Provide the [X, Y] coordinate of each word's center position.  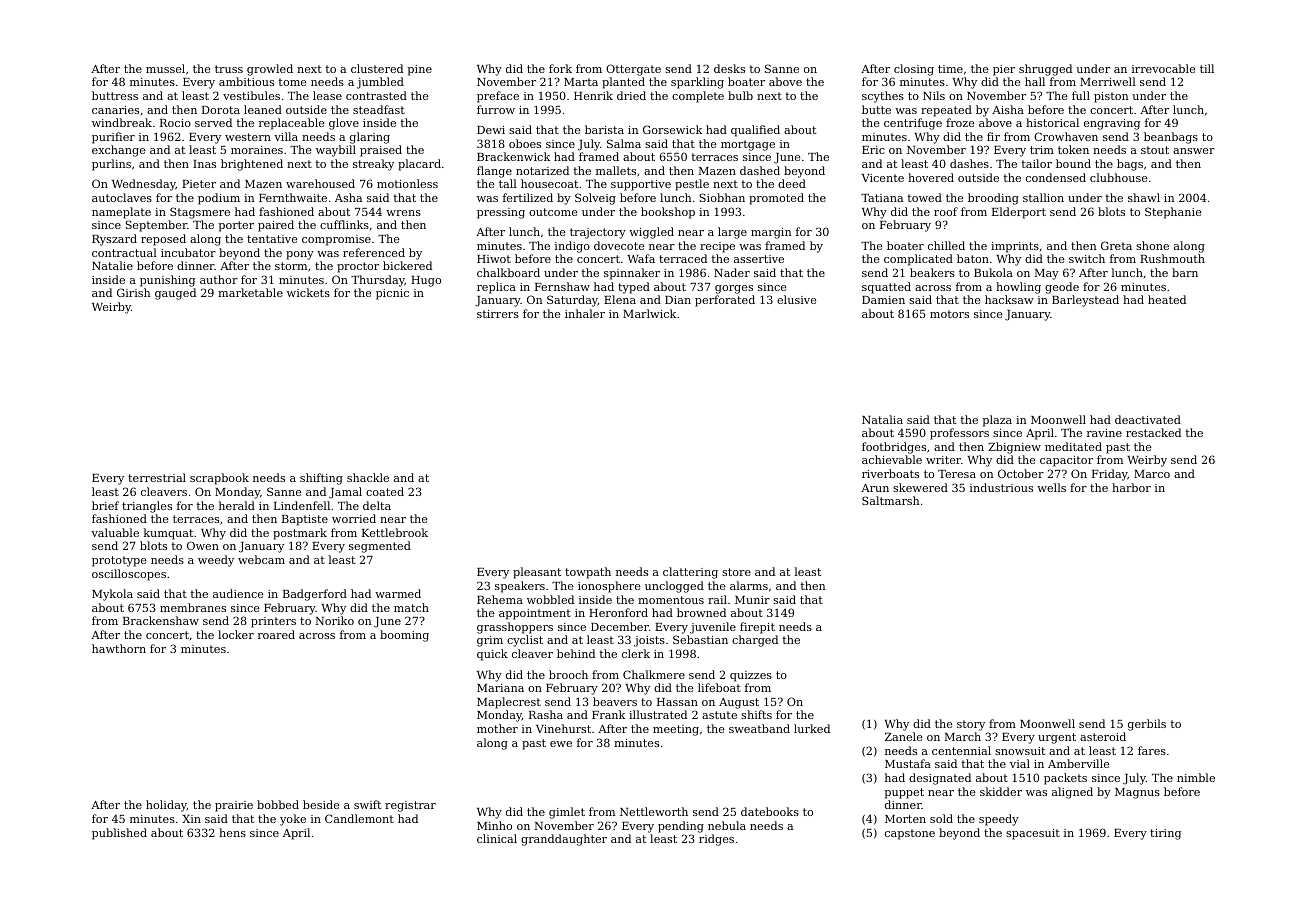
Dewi [491, 130]
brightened [252, 165]
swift [367, 804]
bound [1073, 163]
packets [1065, 779]
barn [1185, 272]
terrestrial [157, 477]
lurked [812, 728]
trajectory [598, 233]
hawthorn [119, 648]
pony [300, 255]
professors [959, 434]
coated [385, 491]
